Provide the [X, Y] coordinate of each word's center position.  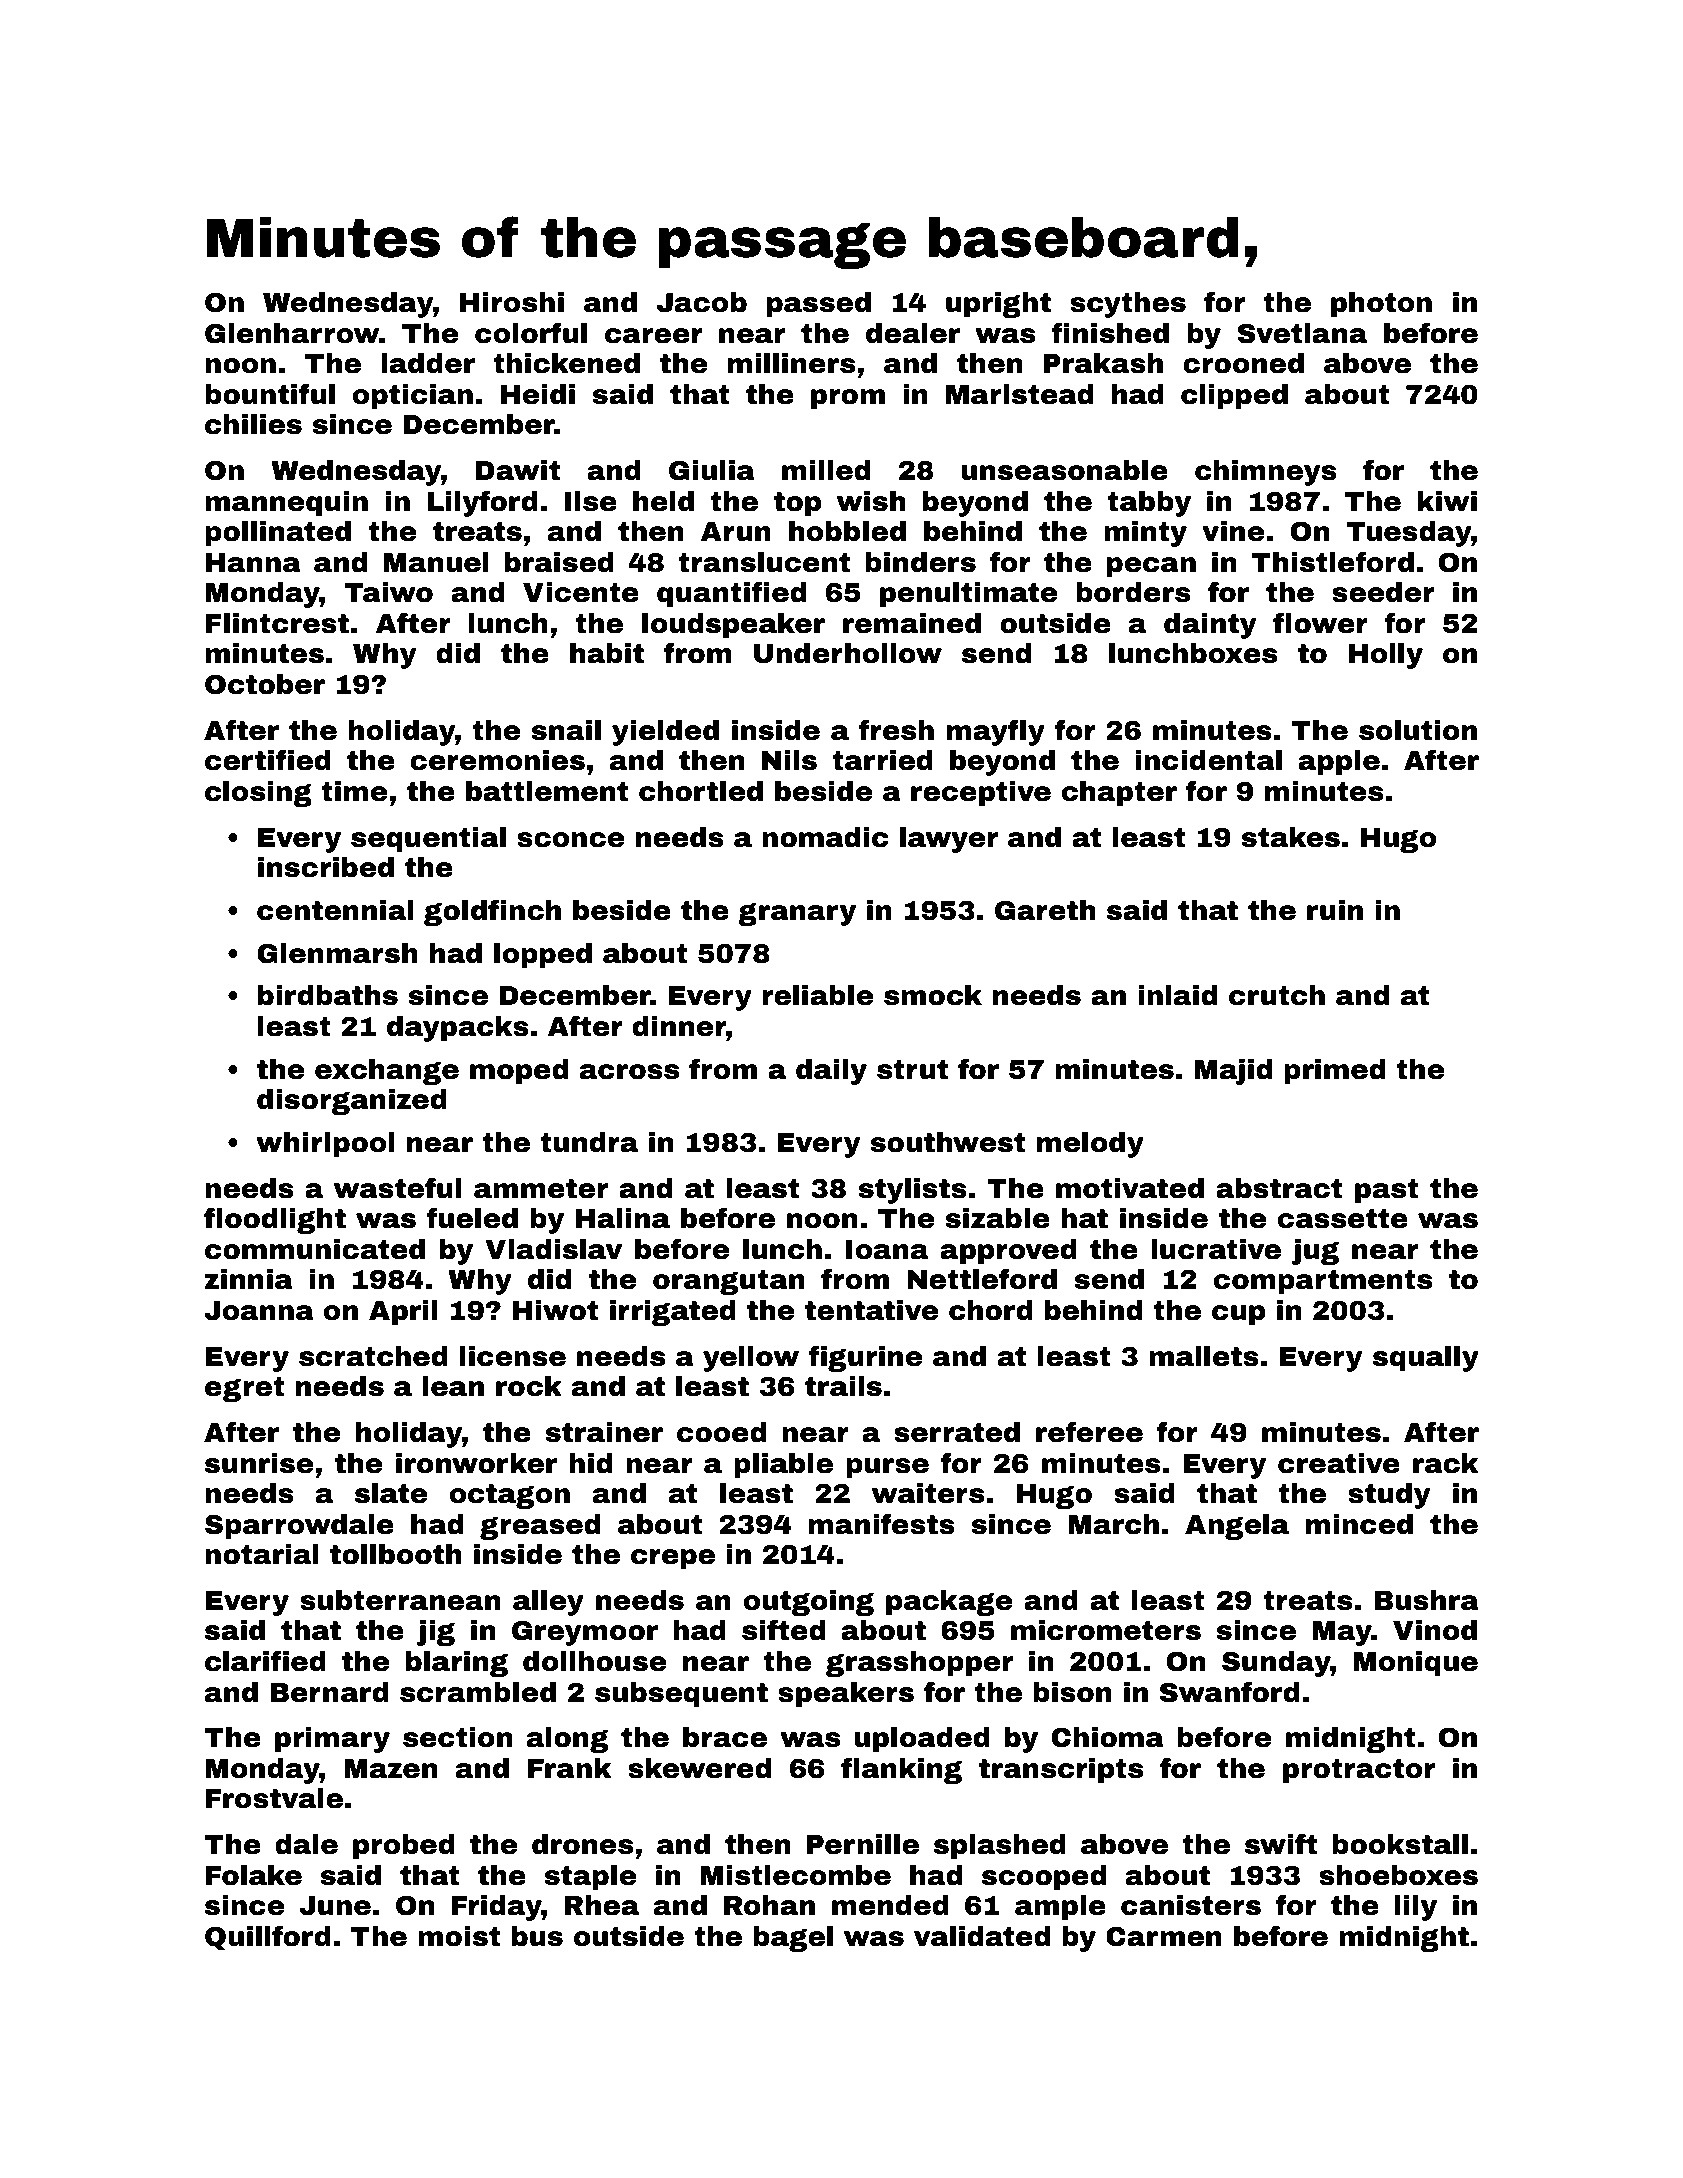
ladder [428, 363]
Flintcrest [277, 623]
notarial [262, 1554]
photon [1381, 305]
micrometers [1106, 1630]
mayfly [996, 733]
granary [797, 914]
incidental [1208, 760]
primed [1334, 1072]
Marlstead [1019, 394]
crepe [673, 1559]
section [457, 1737]
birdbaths [328, 995]
